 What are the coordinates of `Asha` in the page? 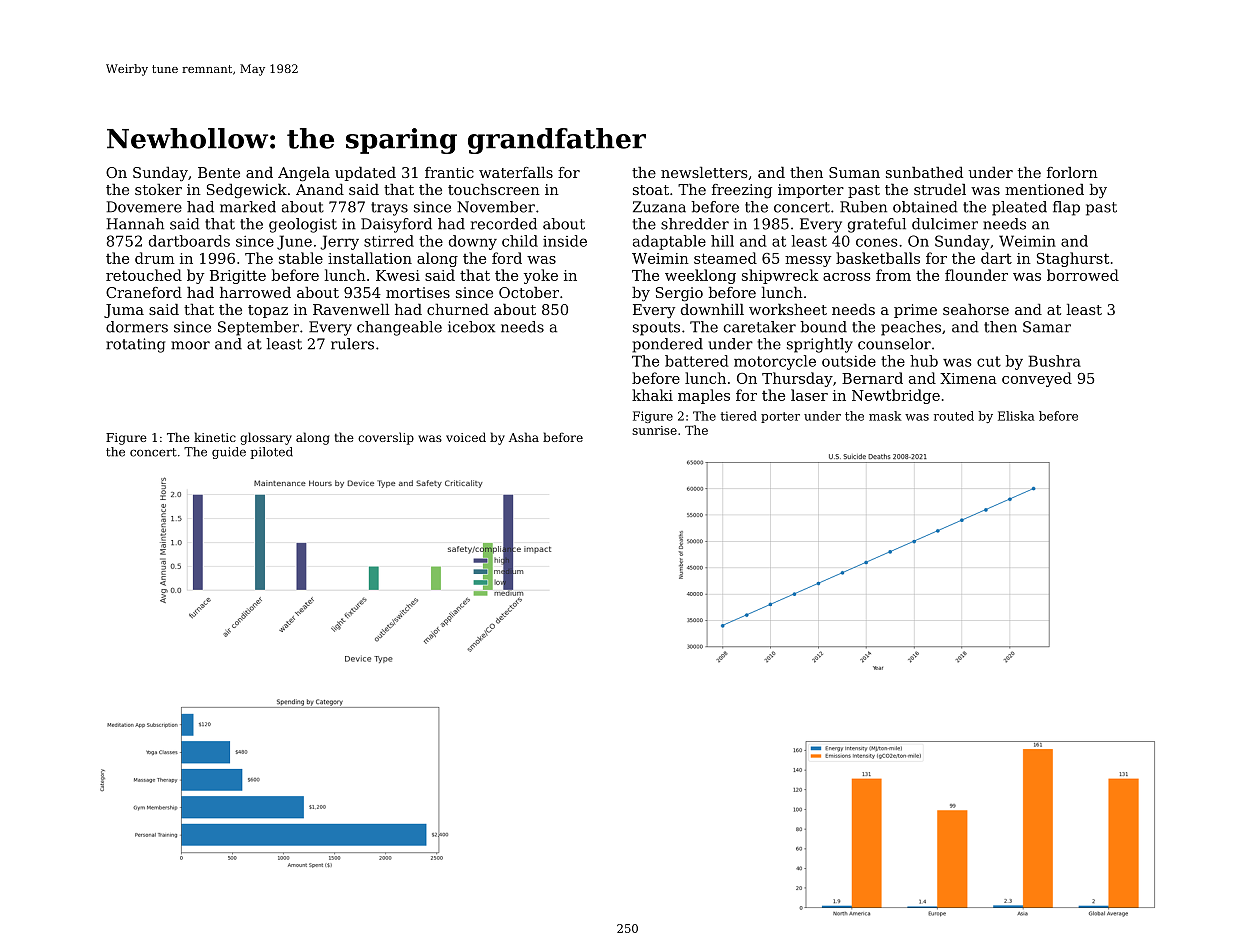 It's located at (524, 437).
